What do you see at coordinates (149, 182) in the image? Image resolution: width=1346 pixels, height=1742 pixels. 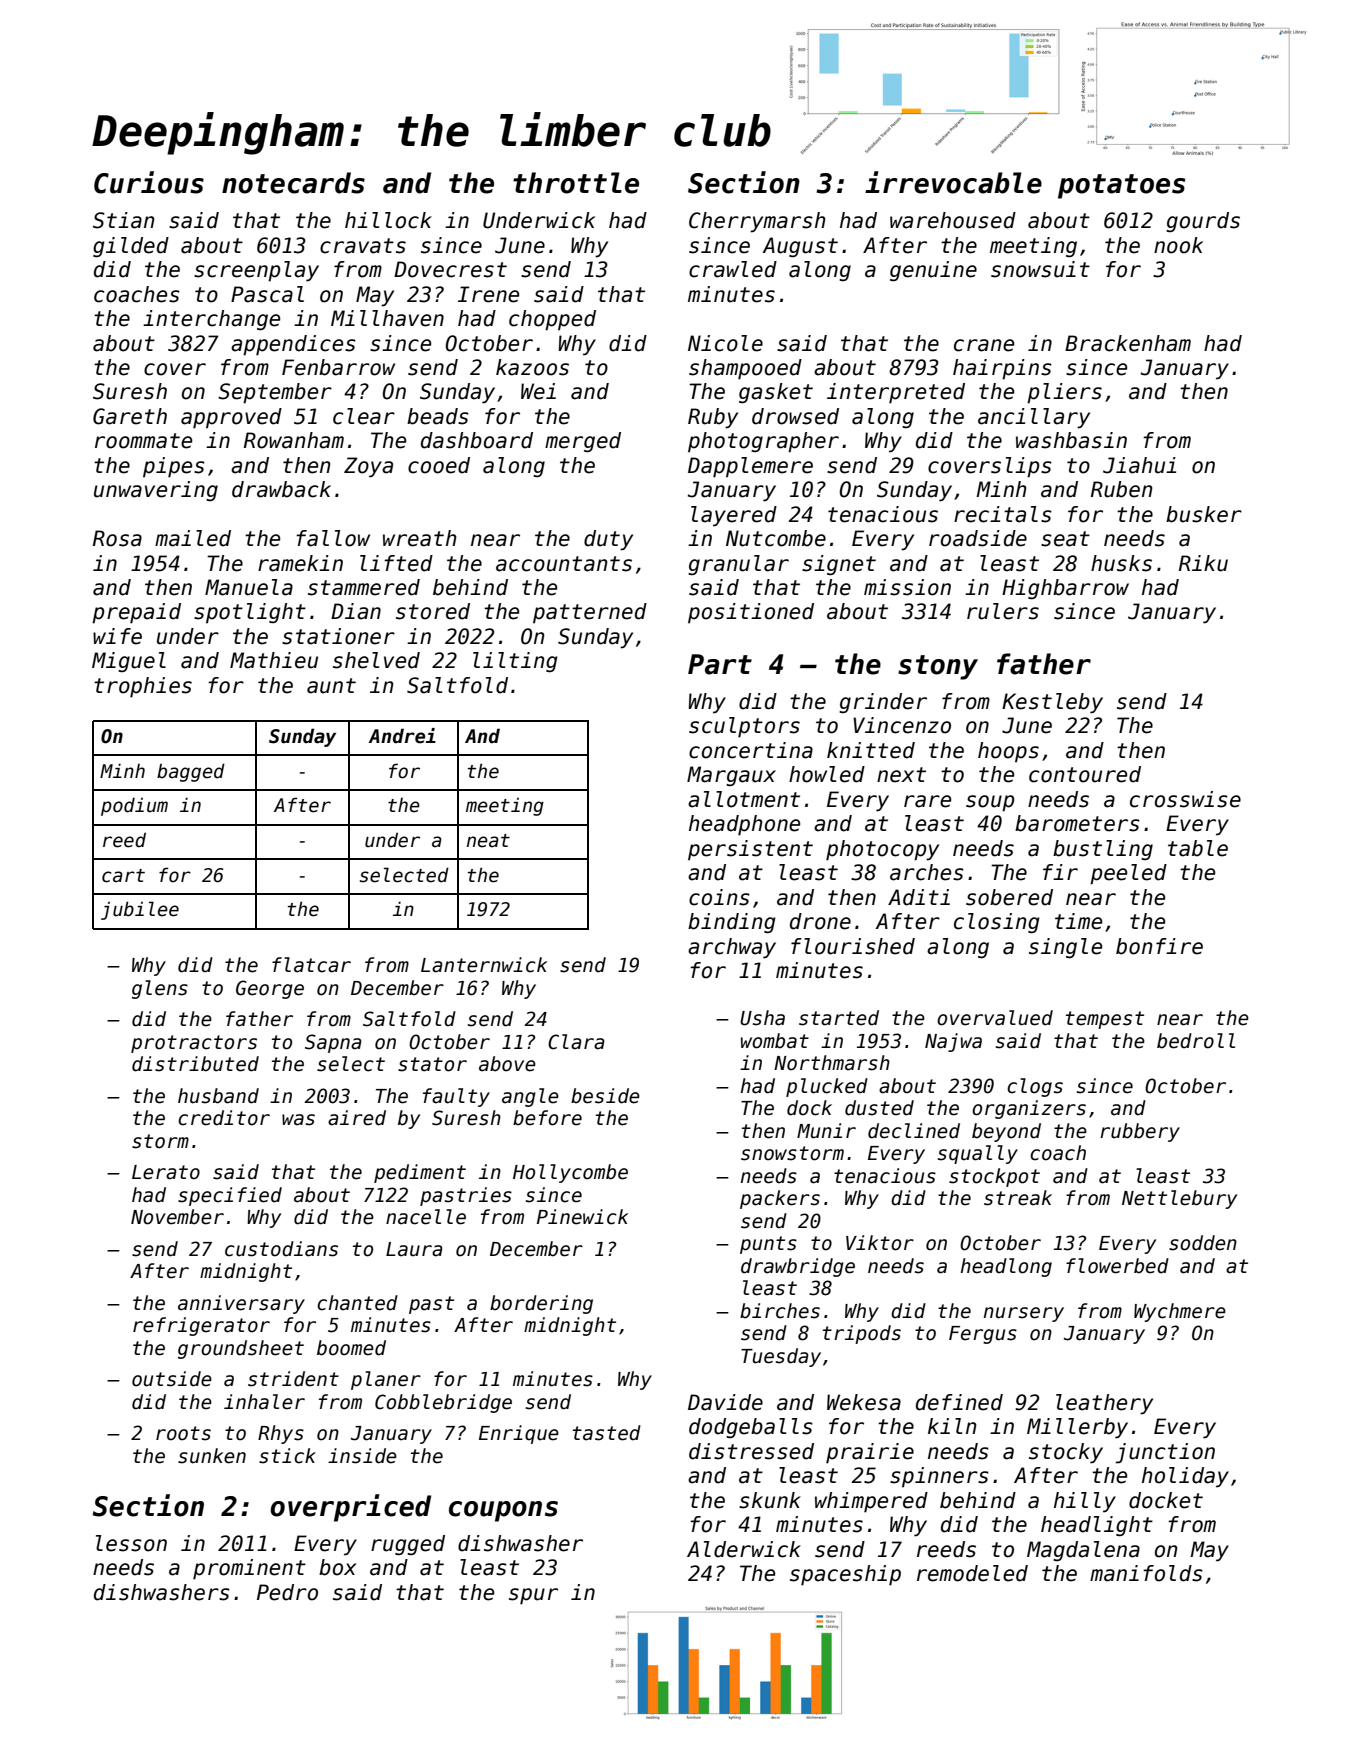 I see `Curious` at bounding box center [149, 182].
